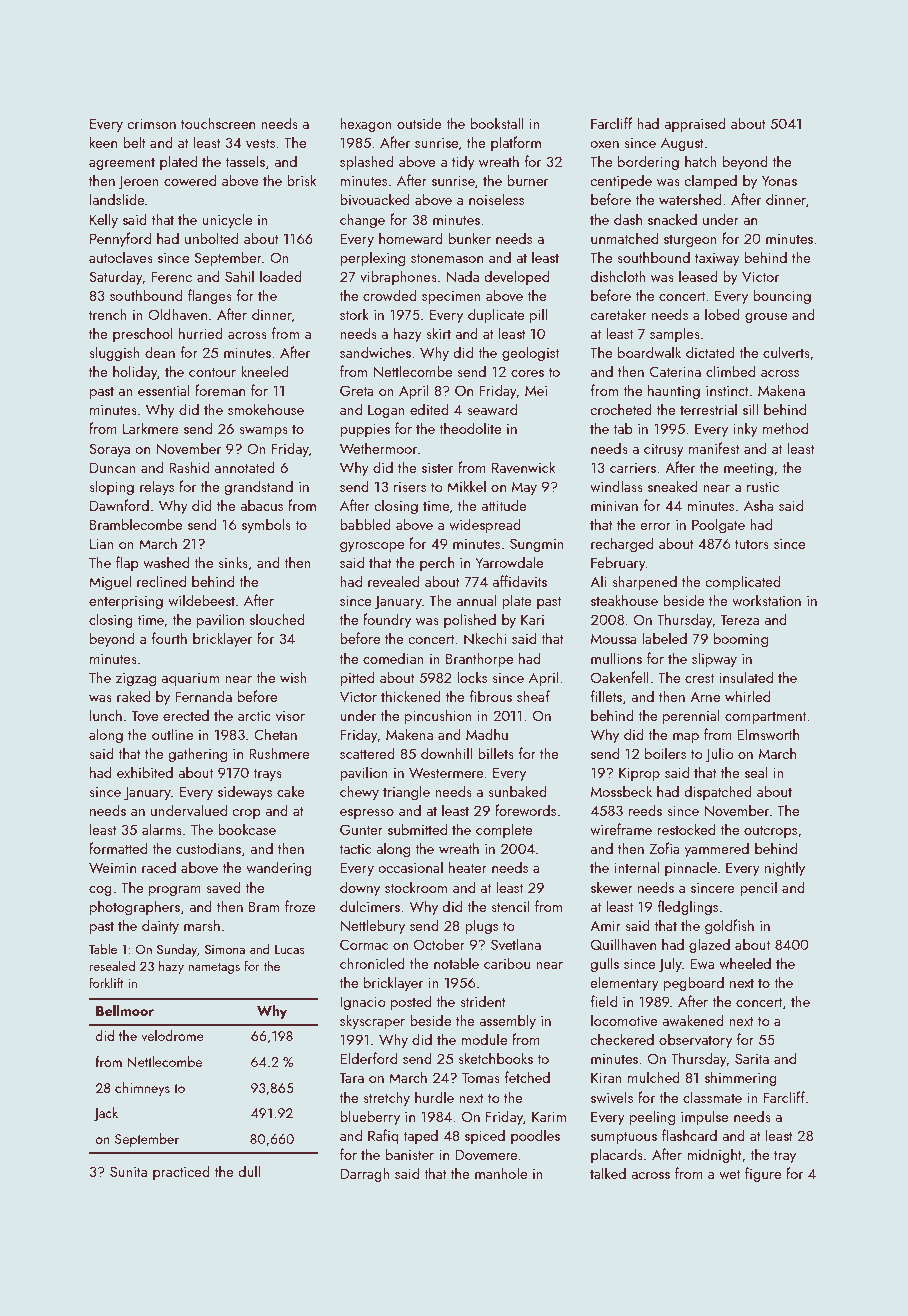 The height and width of the document is (1316, 908). What do you see at coordinates (785, 428) in the document?
I see `method` at bounding box center [785, 428].
